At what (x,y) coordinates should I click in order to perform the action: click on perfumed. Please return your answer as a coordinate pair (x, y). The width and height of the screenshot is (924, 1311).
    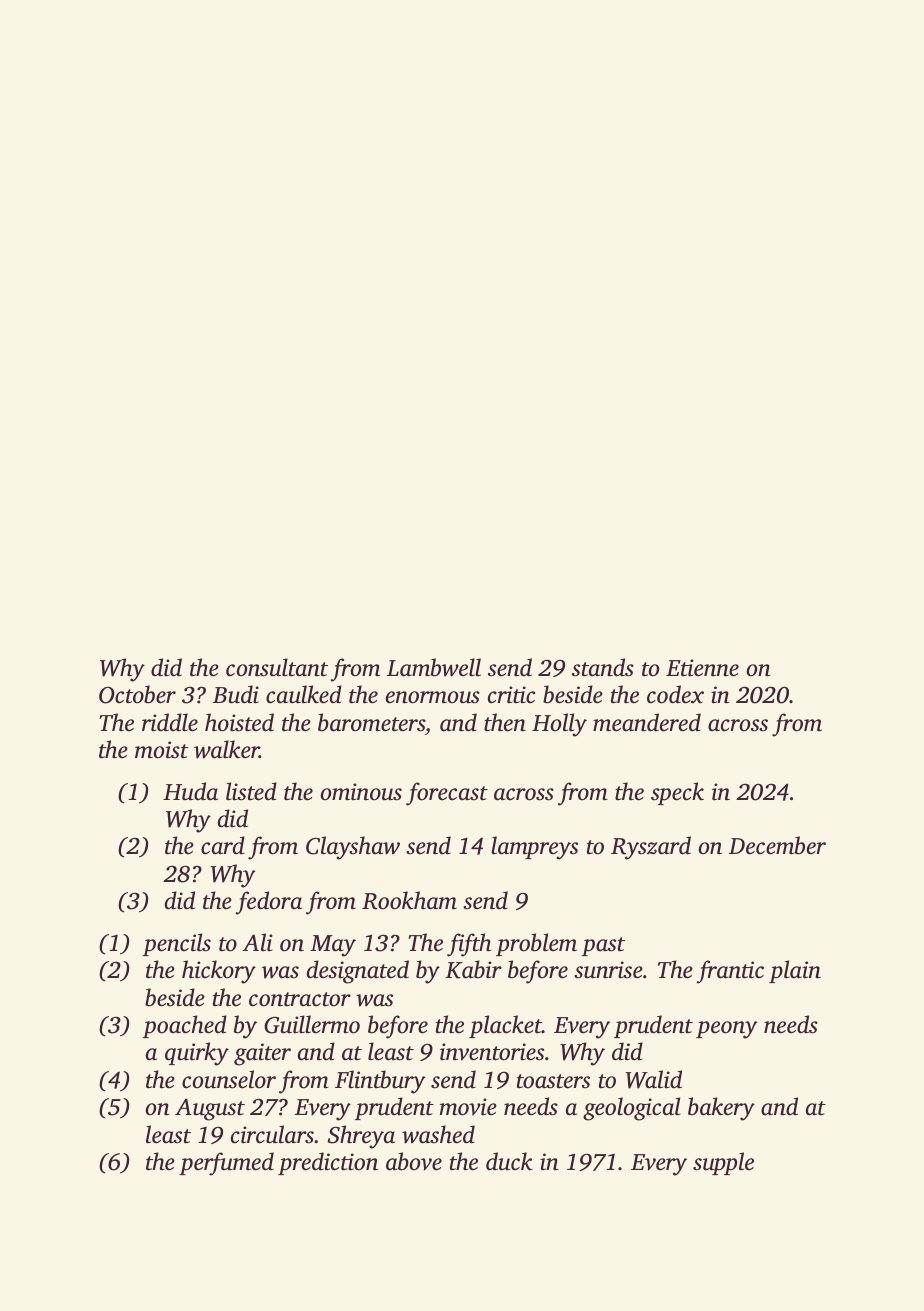
    Looking at the image, I should click on (226, 1164).
